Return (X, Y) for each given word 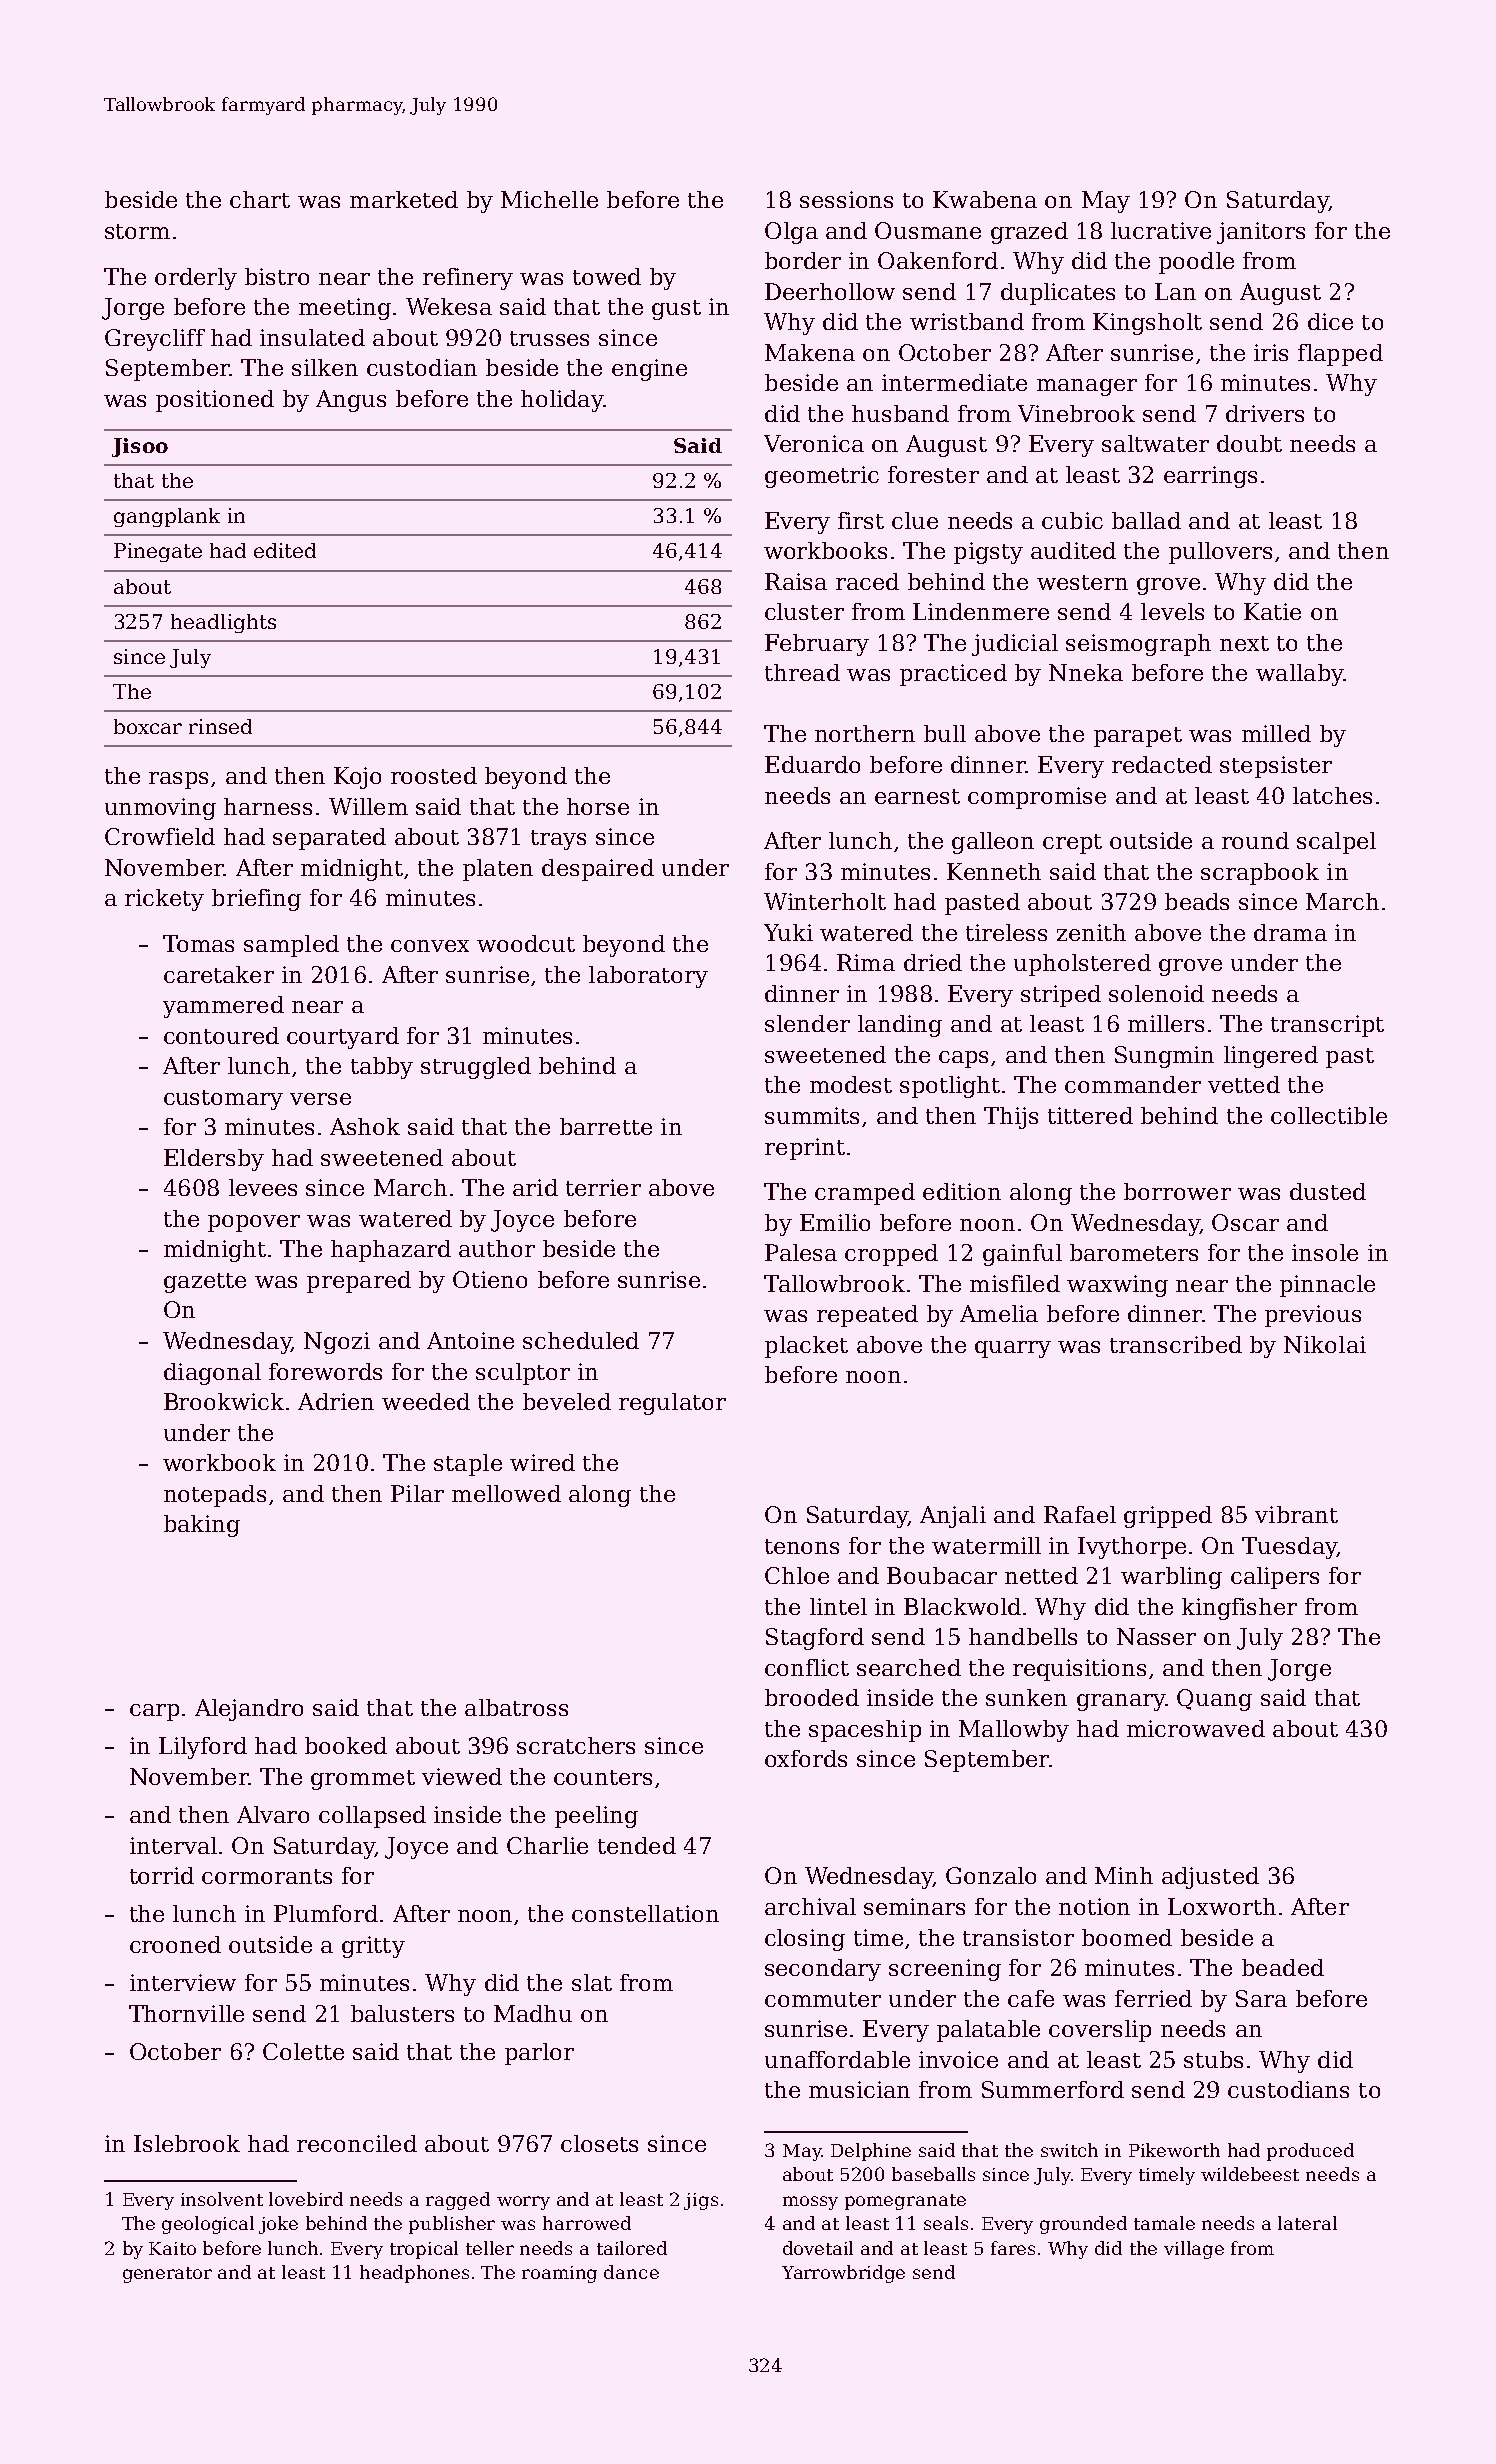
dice (1330, 321)
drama (1290, 932)
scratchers (576, 1745)
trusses (549, 338)
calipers (1275, 1578)
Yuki (788, 932)
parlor (539, 2054)
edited (285, 550)
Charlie (547, 1845)
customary (223, 1100)
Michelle (549, 199)
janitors (1261, 233)
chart (260, 199)
